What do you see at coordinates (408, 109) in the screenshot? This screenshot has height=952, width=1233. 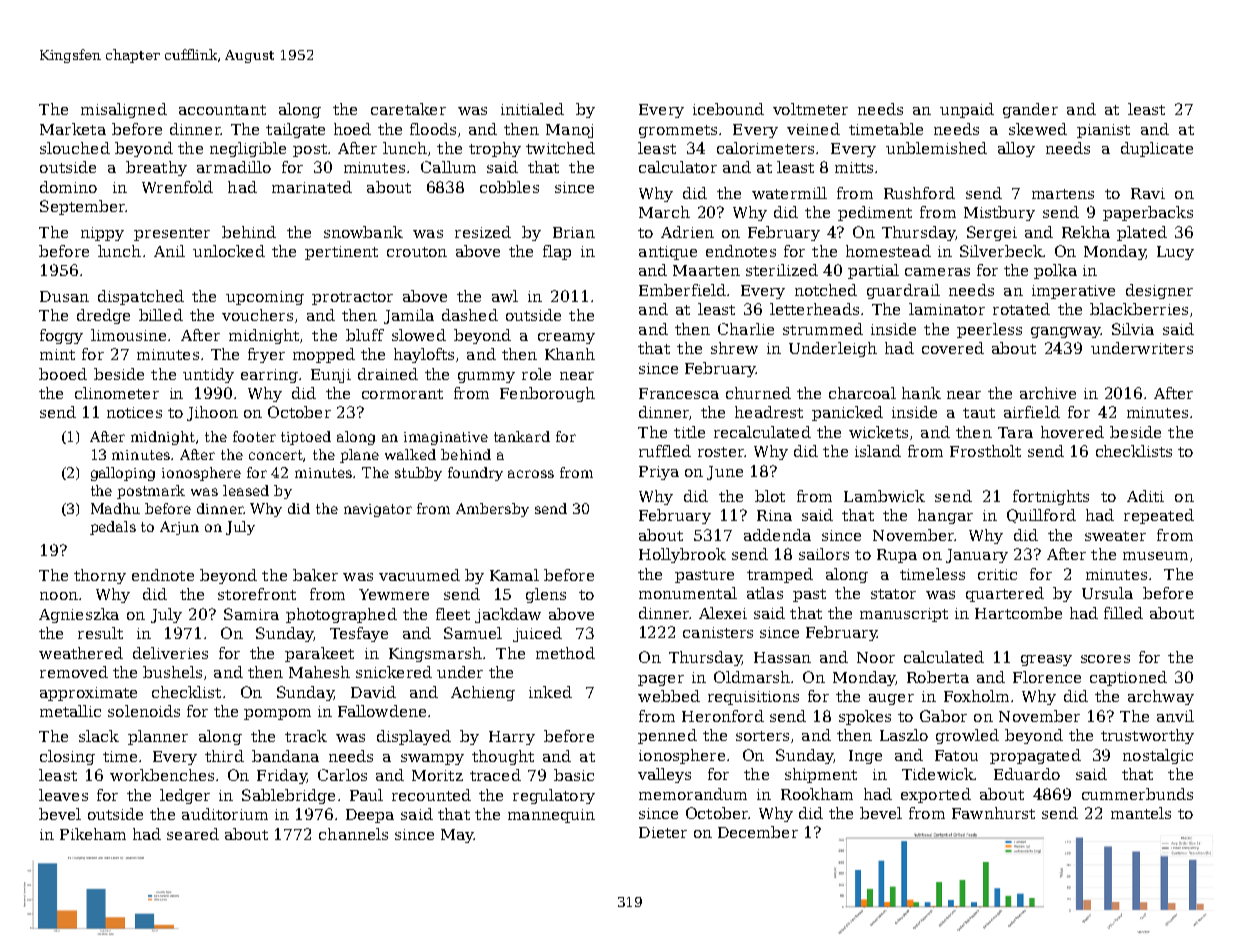 I see `caretaker` at bounding box center [408, 109].
